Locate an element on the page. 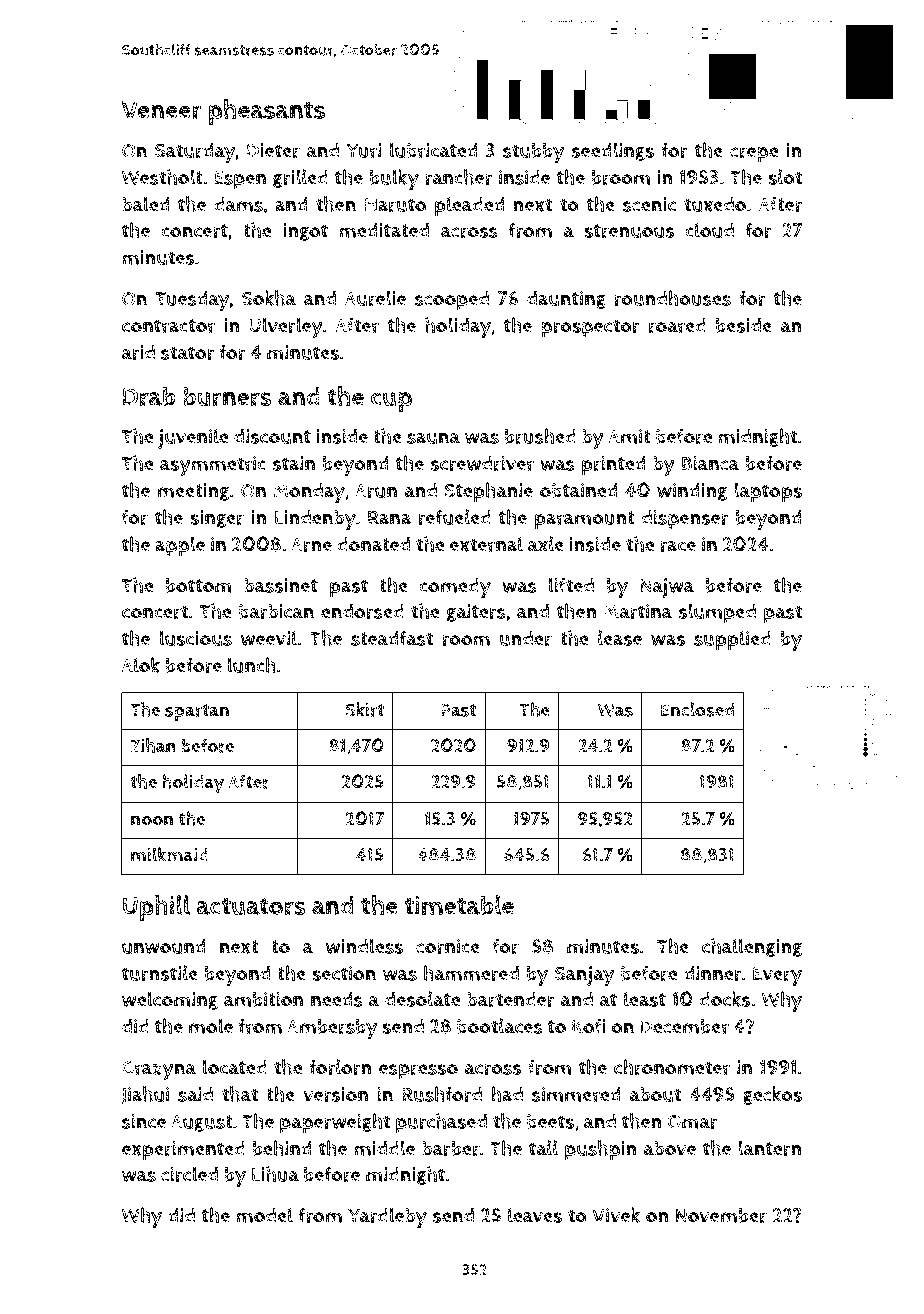 The height and width of the page is (1314, 924). prospector is located at coordinates (590, 328).
